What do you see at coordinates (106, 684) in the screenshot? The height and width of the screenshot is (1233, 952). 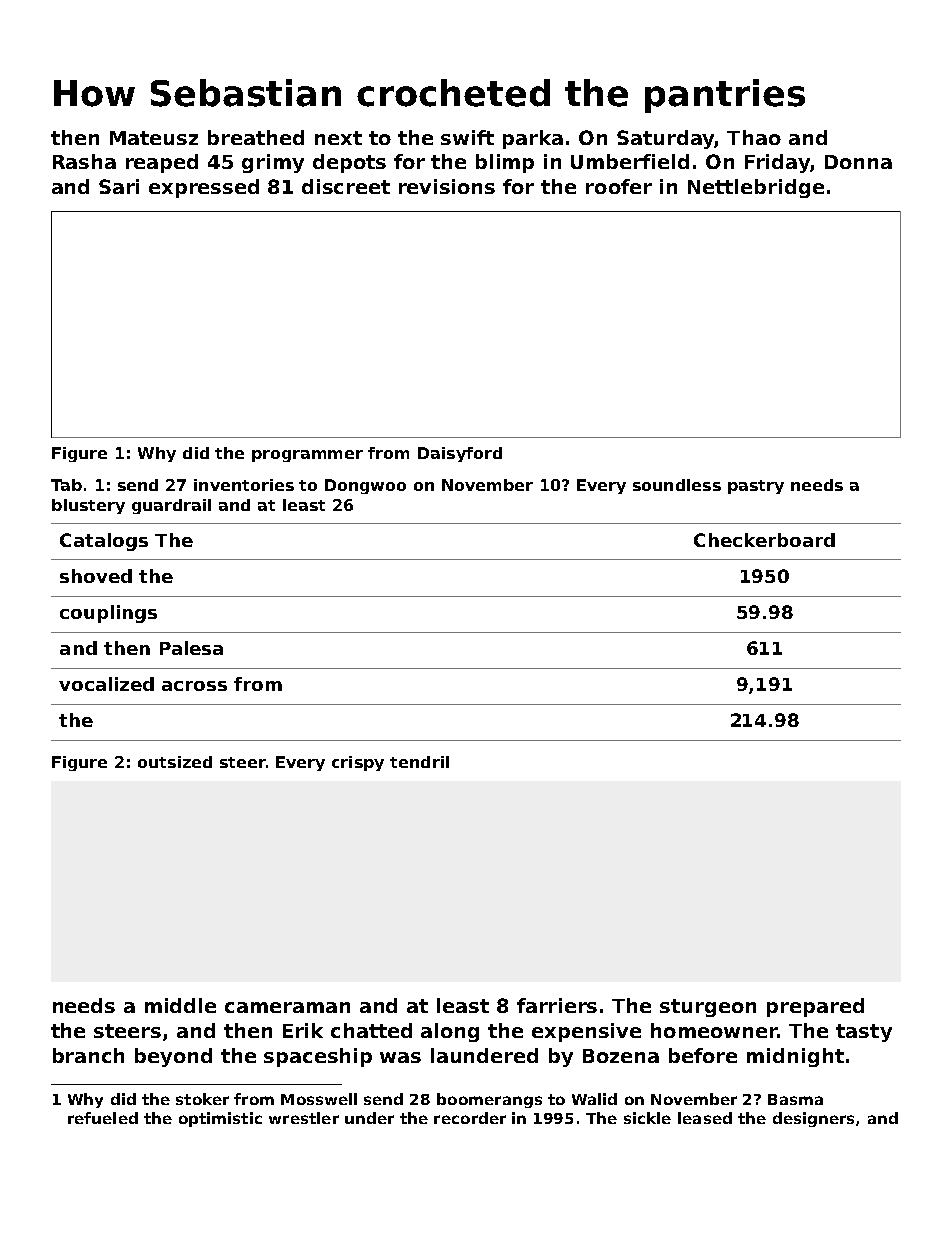 I see `vocalized` at bounding box center [106, 684].
